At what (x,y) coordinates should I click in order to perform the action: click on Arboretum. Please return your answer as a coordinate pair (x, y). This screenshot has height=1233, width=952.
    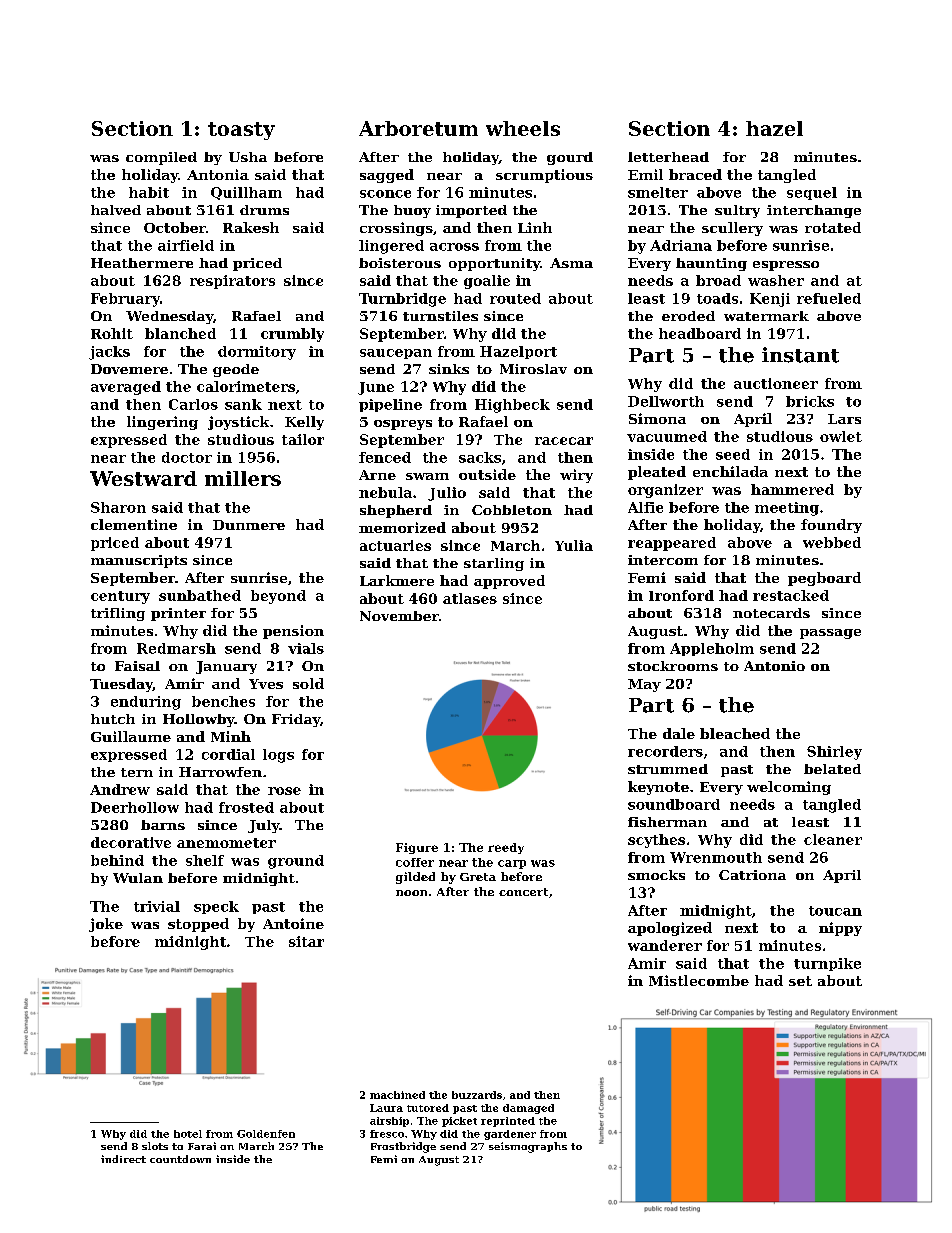
    Looking at the image, I should click on (418, 128).
